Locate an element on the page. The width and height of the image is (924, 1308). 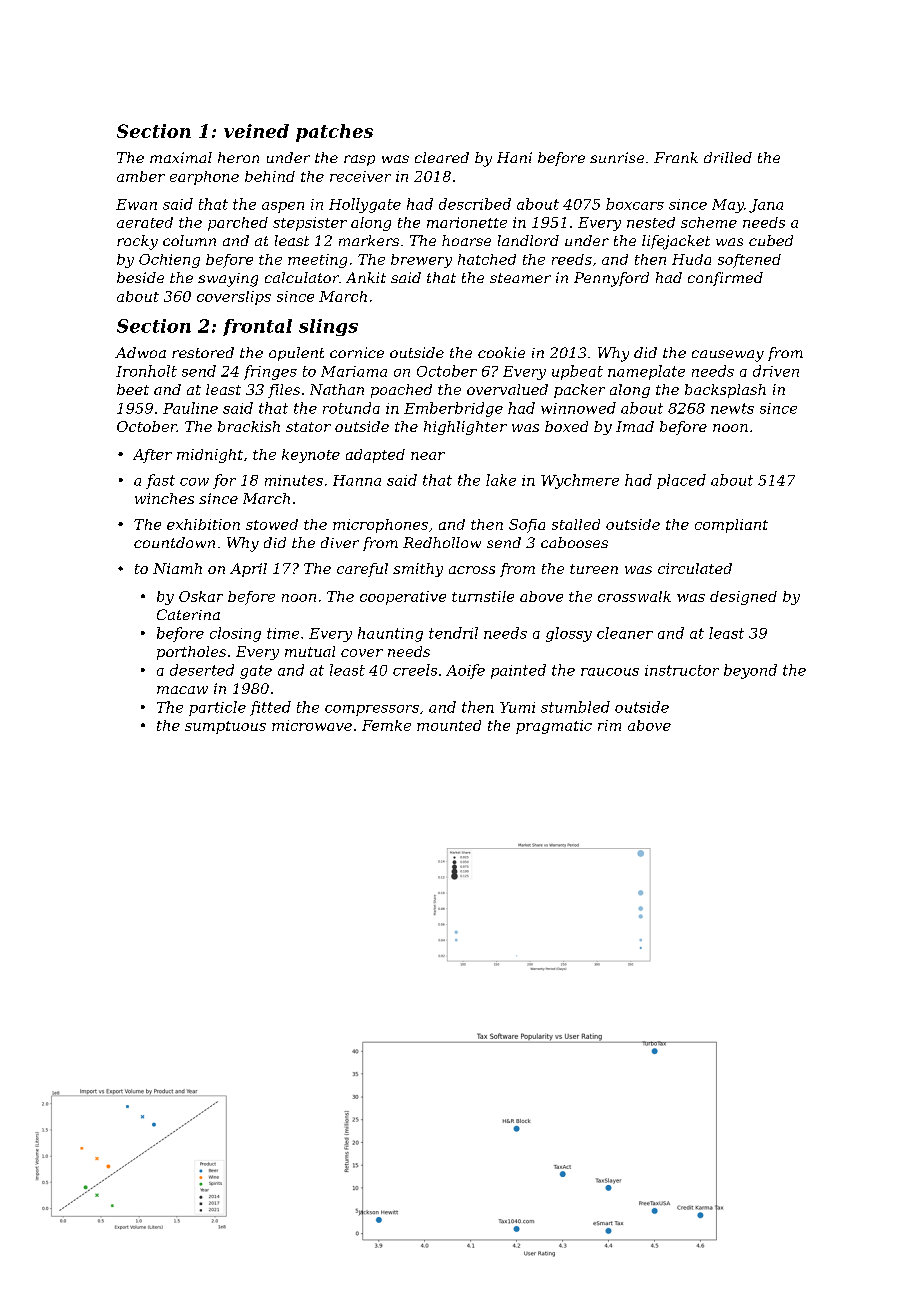
rim is located at coordinates (609, 725).
